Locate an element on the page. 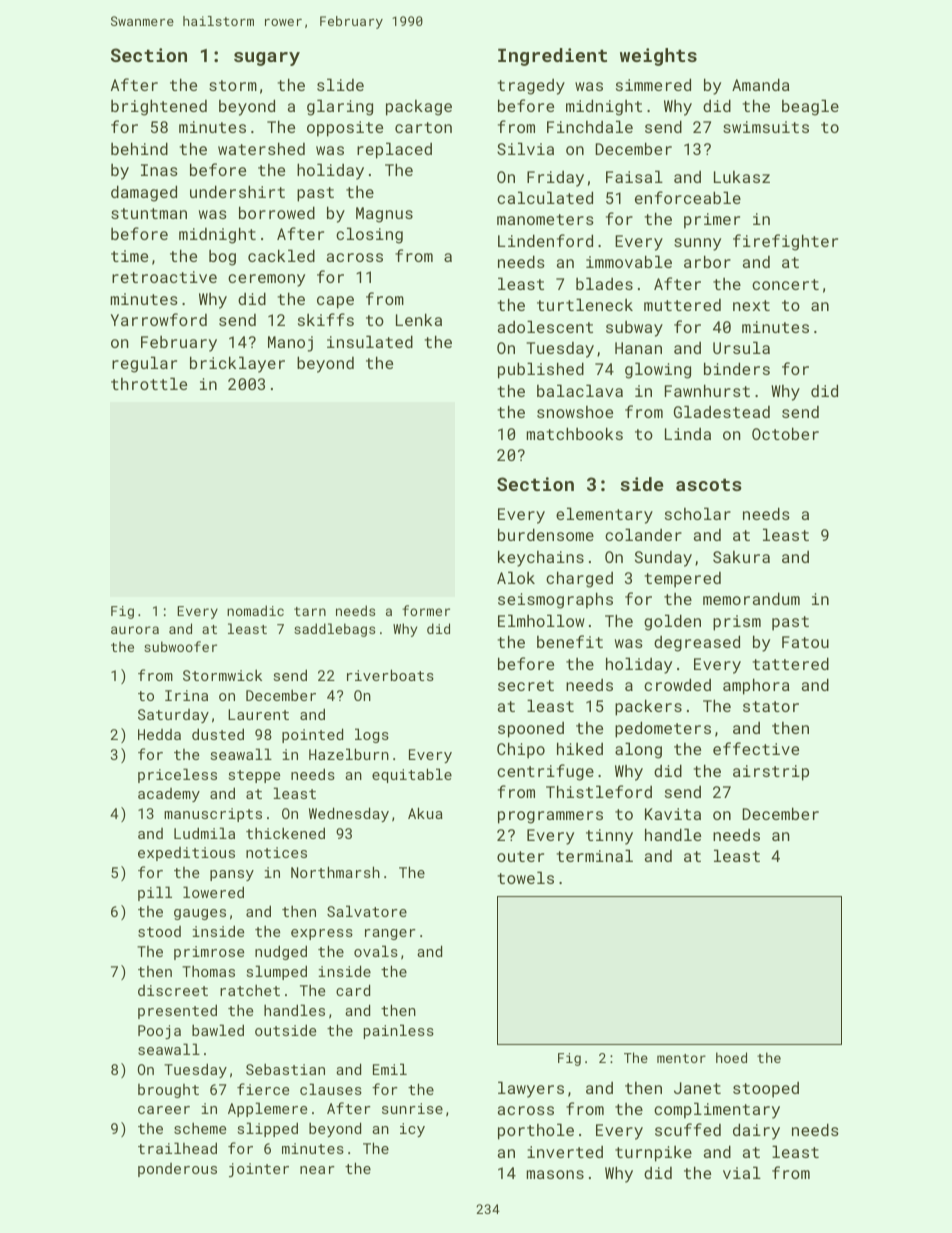 The image size is (952, 1233). brightened is located at coordinates (159, 107).
